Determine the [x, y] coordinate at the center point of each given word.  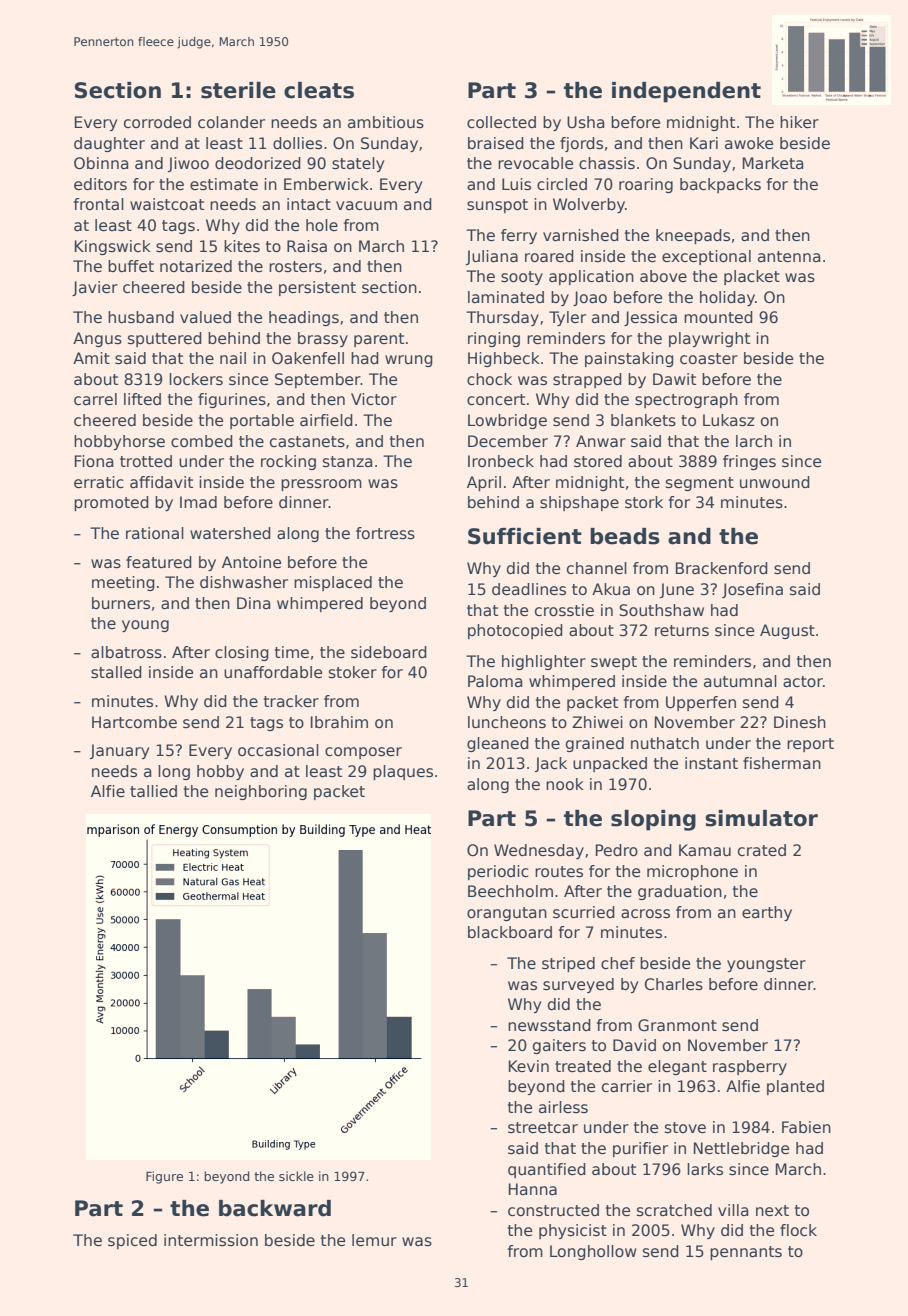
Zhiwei [597, 722]
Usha [586, 122]
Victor [374, 399]
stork [644, 502]
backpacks [720, 185]
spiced [132, 1241]
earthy [767, 913]
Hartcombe [134, 722]
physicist [573, 1231]
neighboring [261, 792]
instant [711, 763]
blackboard [510, 932]
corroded [157, 122]
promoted [111, 503]
